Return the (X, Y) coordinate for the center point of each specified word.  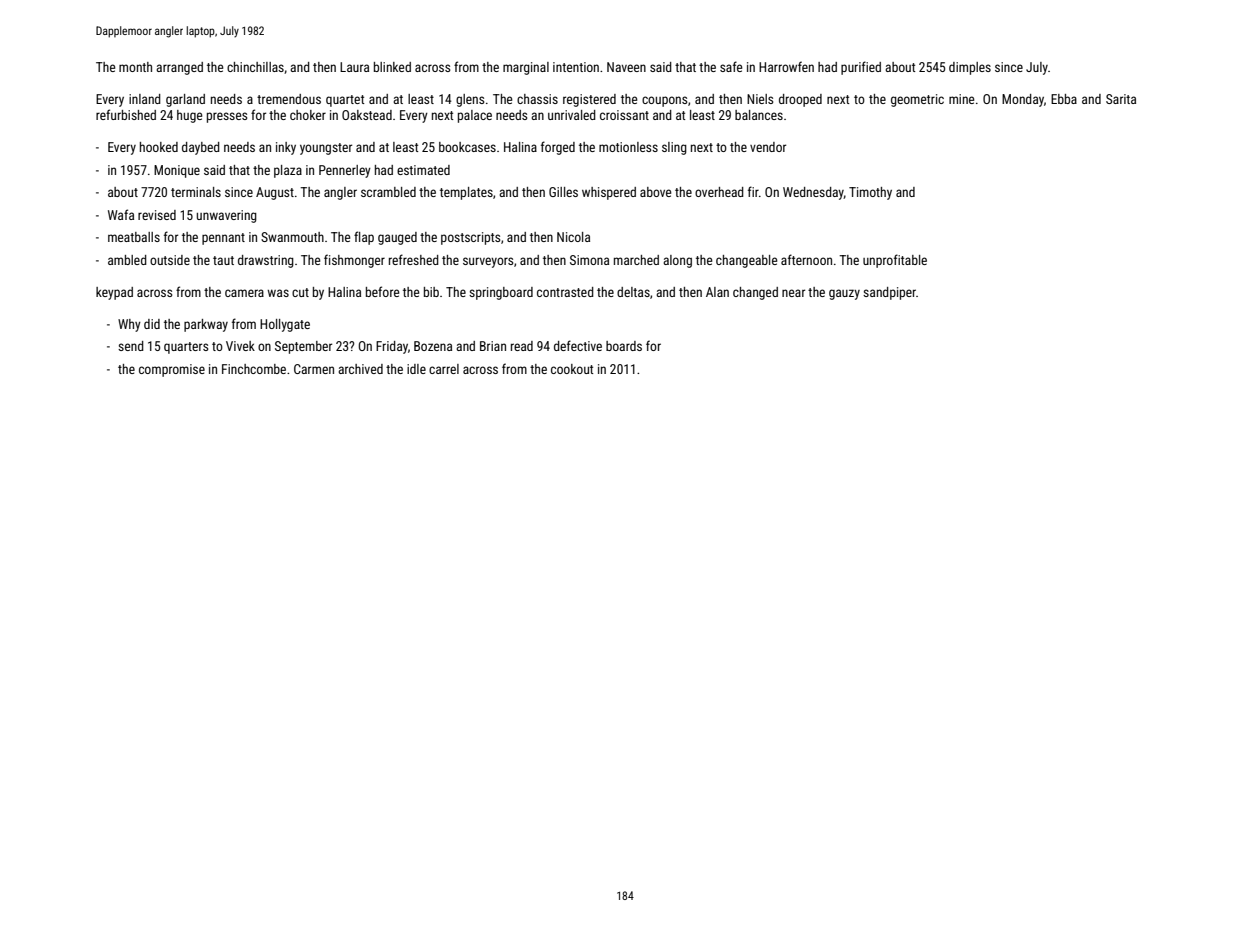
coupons (664, 101)
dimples (970, 68)
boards (624, 346)
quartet (345, 101)
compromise (172, 370)
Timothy (870, 193)
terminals (196, 192)
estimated (423, 170)
